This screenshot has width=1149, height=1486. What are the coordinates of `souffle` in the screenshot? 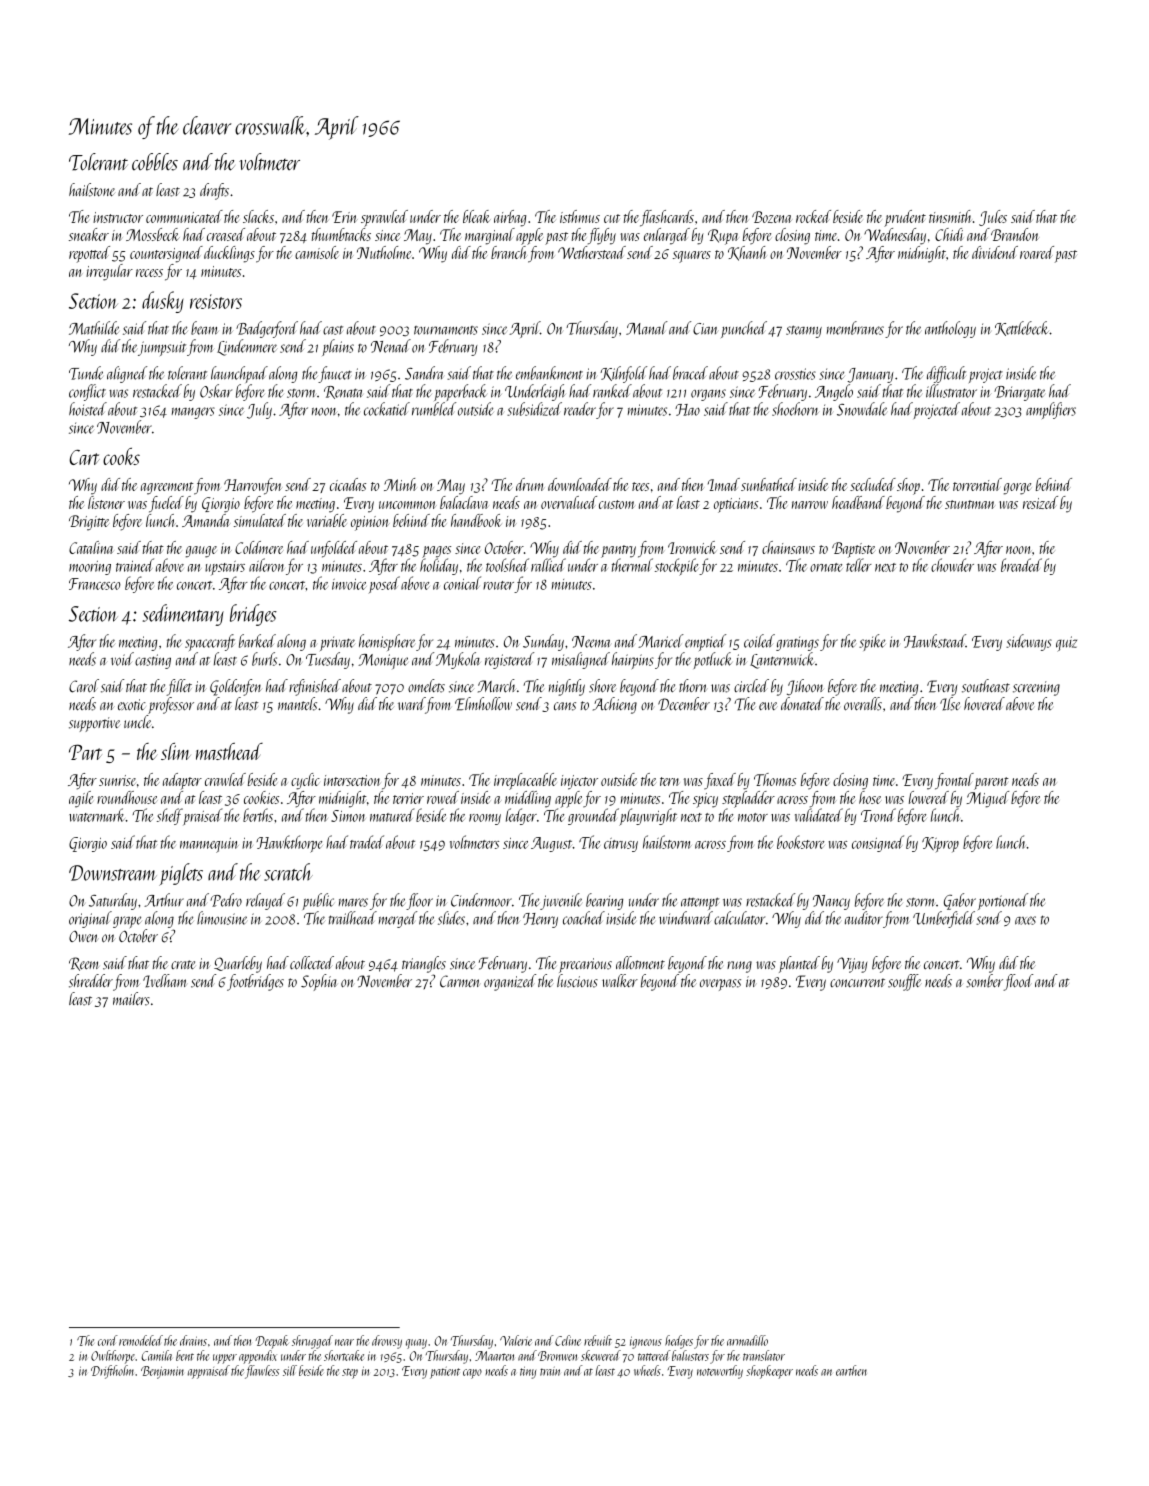 It's located at (904, 982).
